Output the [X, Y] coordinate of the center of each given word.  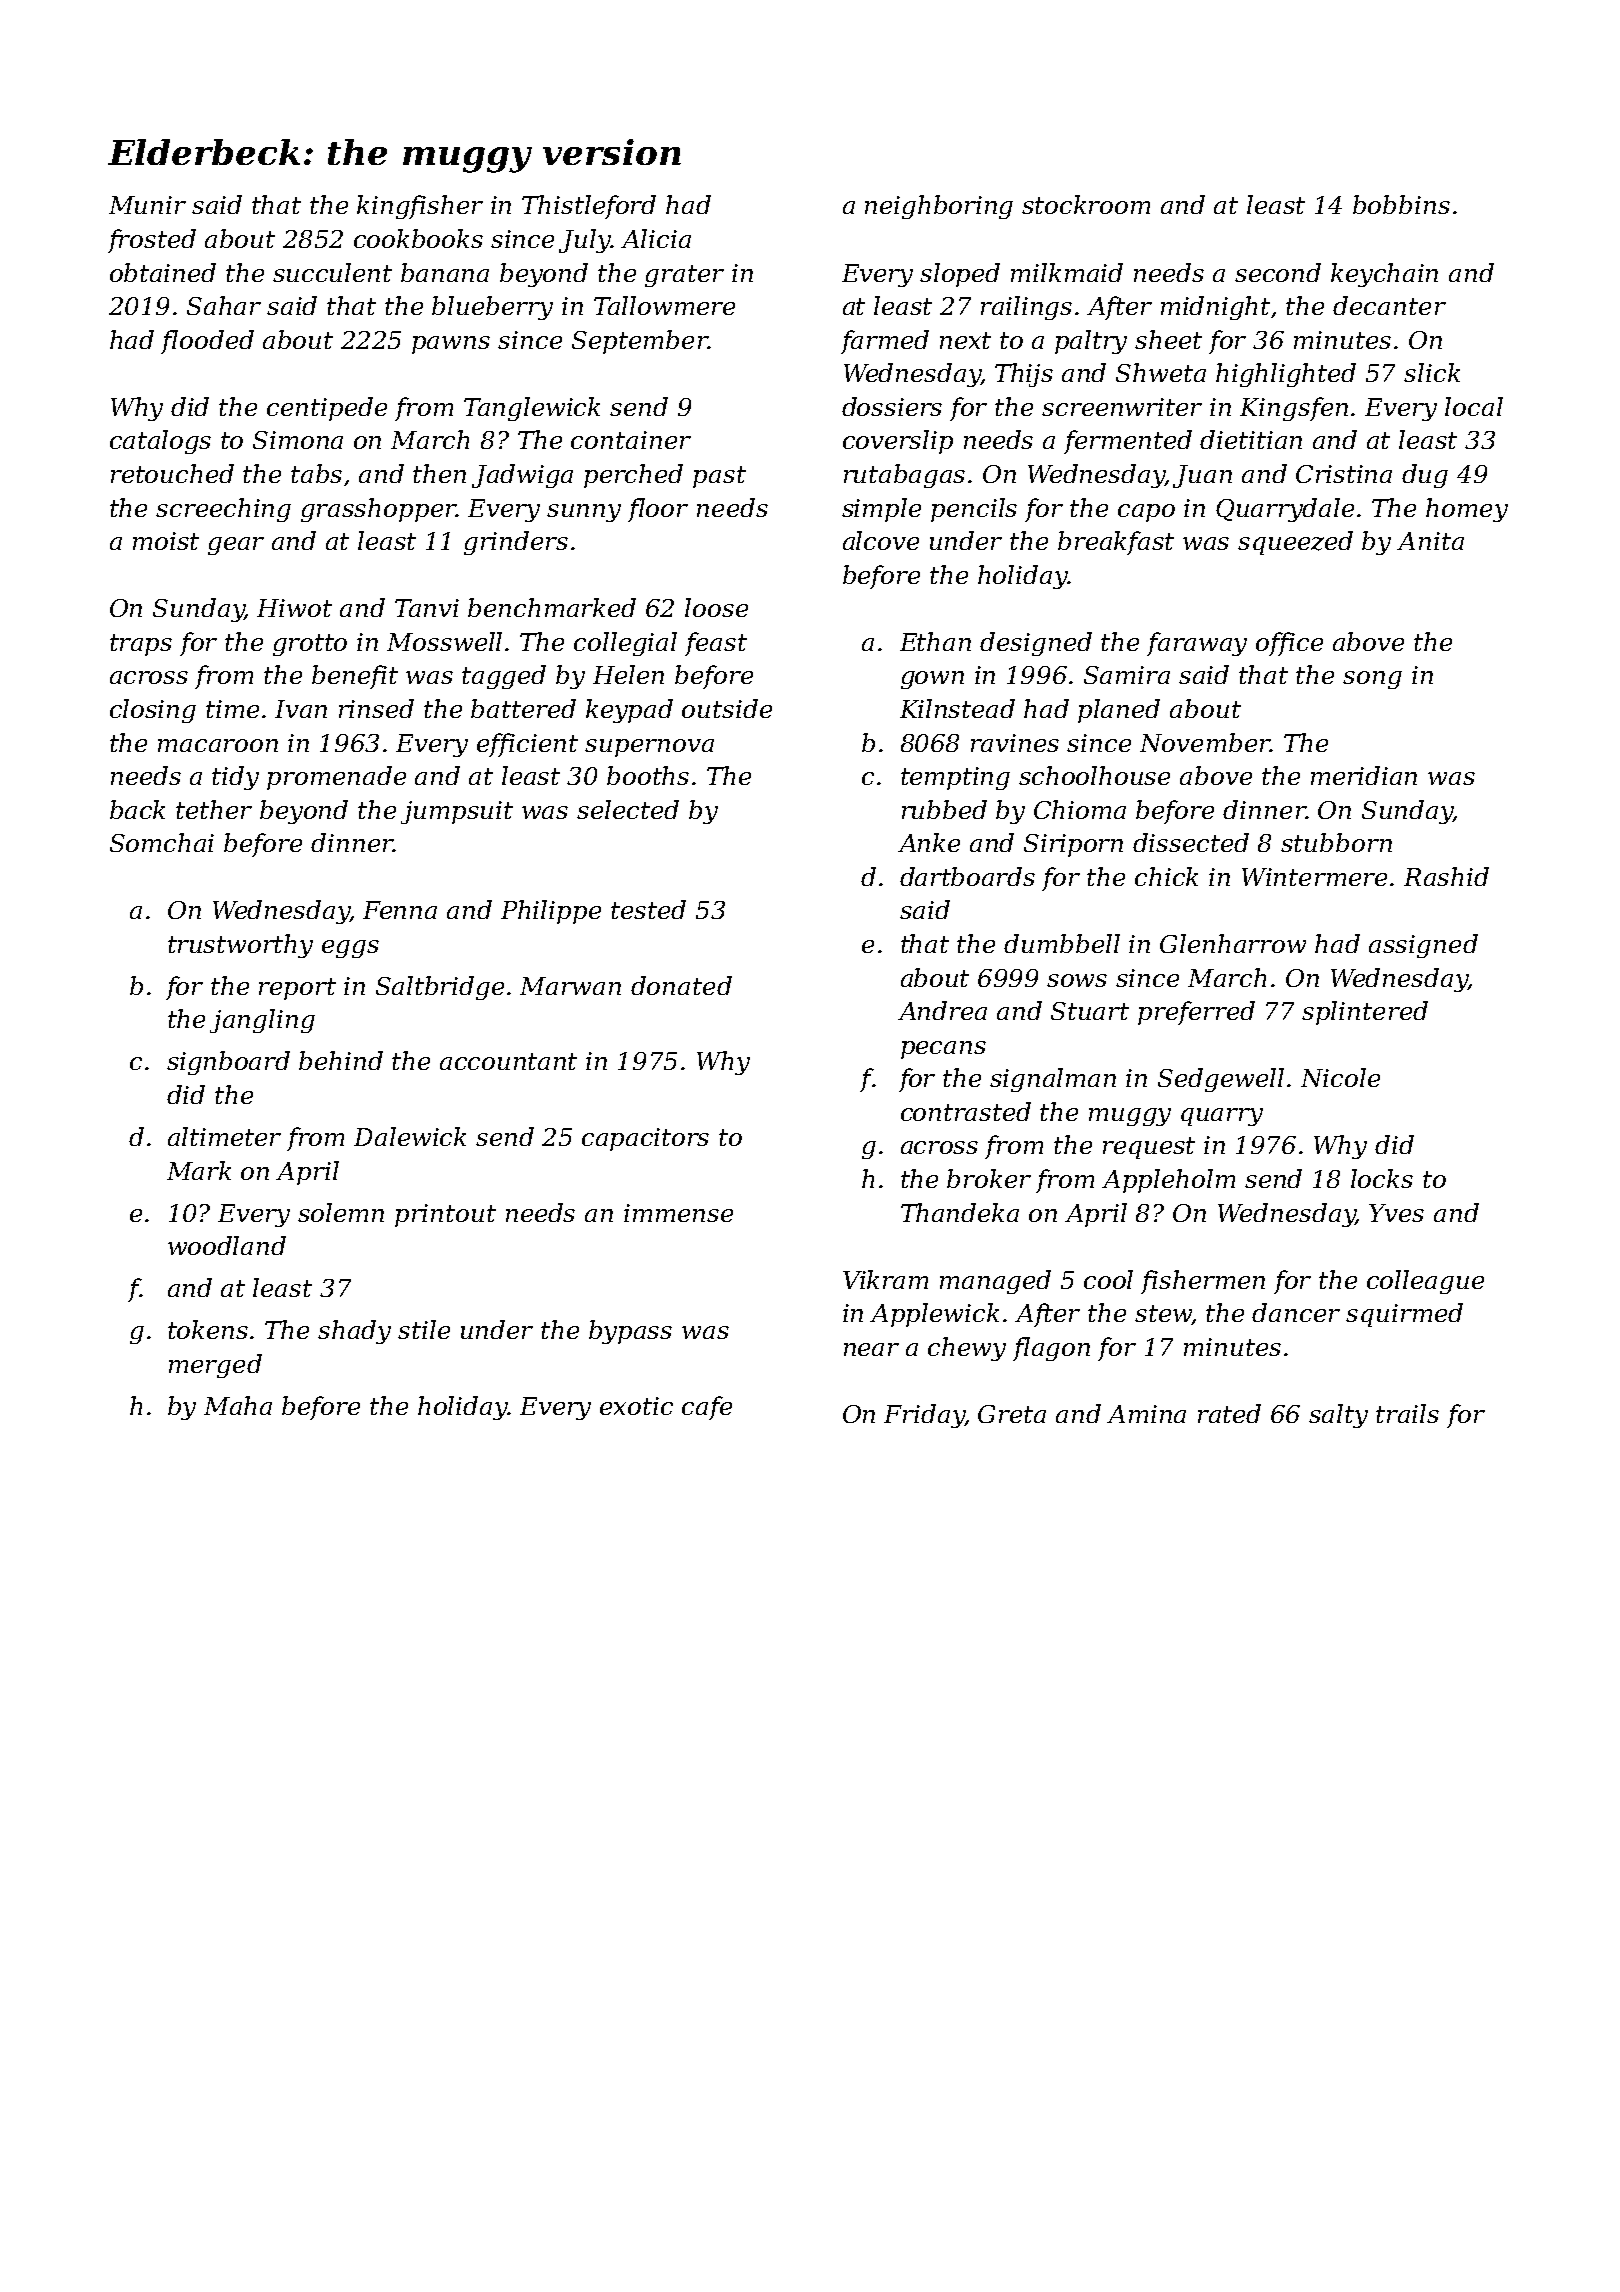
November [1205, 742]
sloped [960, 275]
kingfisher [420, 207]
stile [424, 1329]
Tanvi [427, 608]
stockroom [1086, 204]
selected [628, 809]
